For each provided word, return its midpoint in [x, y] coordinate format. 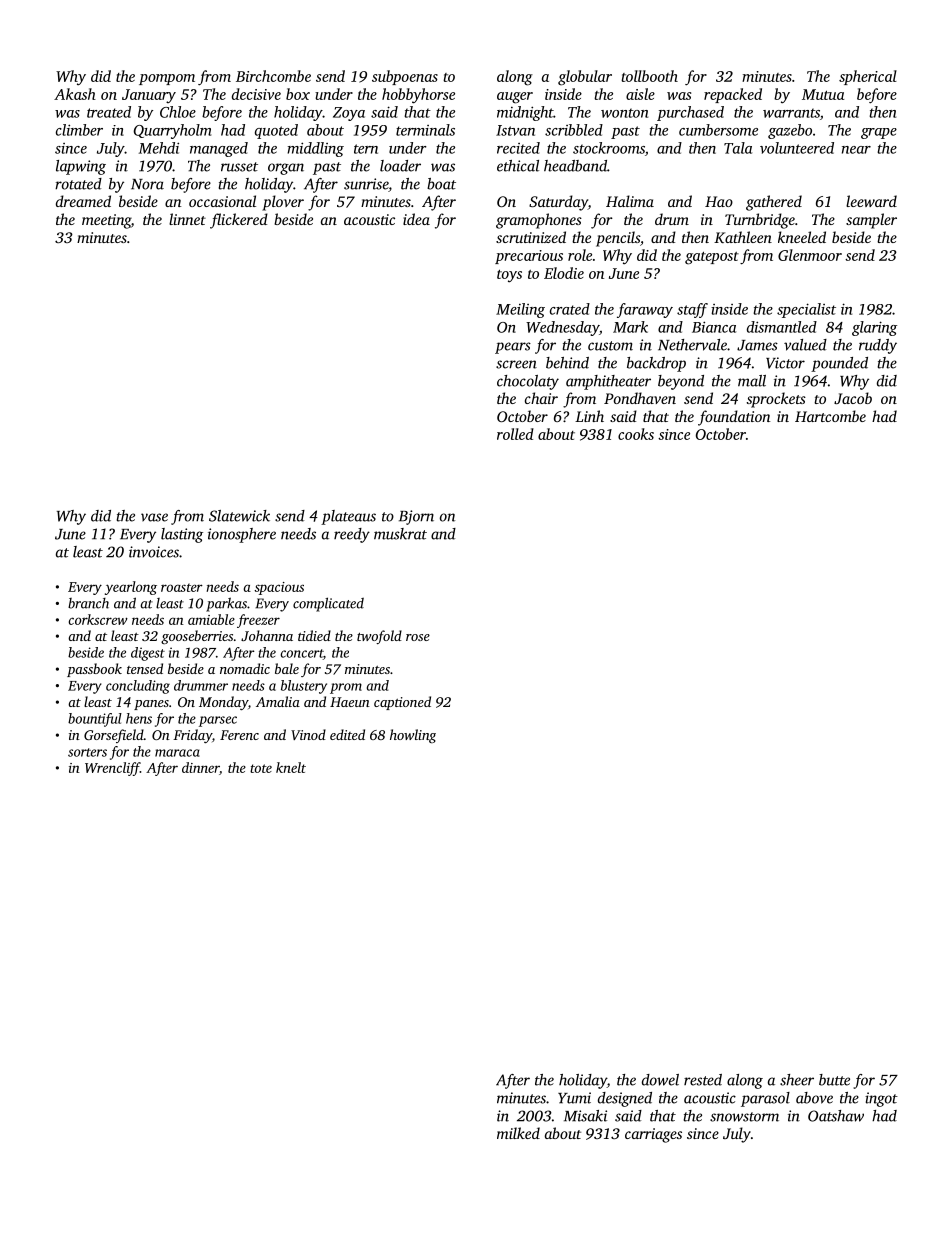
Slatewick [239, 516]
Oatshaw [836, 1116]
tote [261, 768]
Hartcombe [830, 416]
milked [518, 1133]
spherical [868, 77]
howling [413, 736]
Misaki [585, 1116]
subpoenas [405, 77]
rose [418, 637]
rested [703, 1080]
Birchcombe [273, 76]
